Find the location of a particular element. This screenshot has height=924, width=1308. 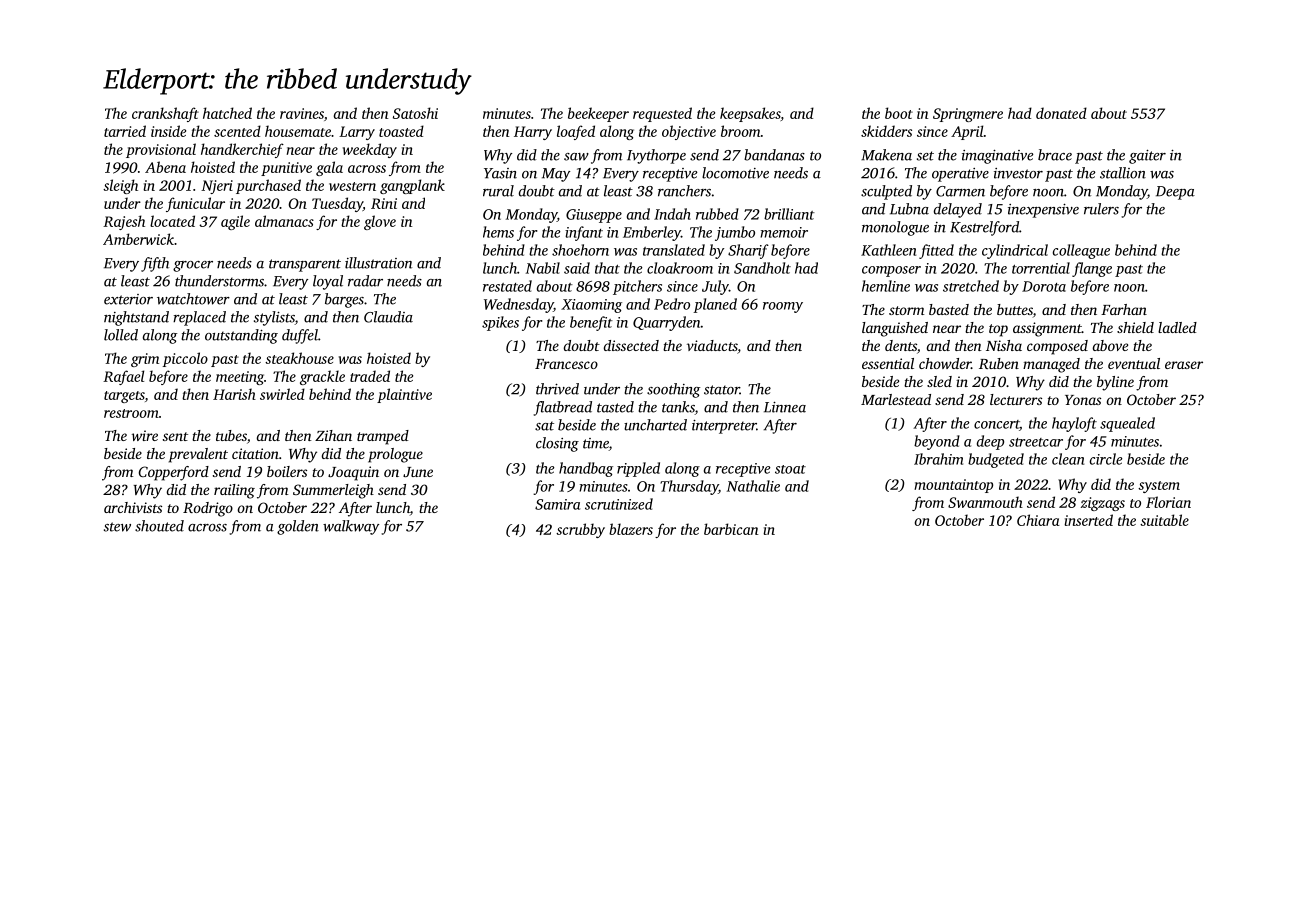

prologue is located at coordinates (395, 455).
